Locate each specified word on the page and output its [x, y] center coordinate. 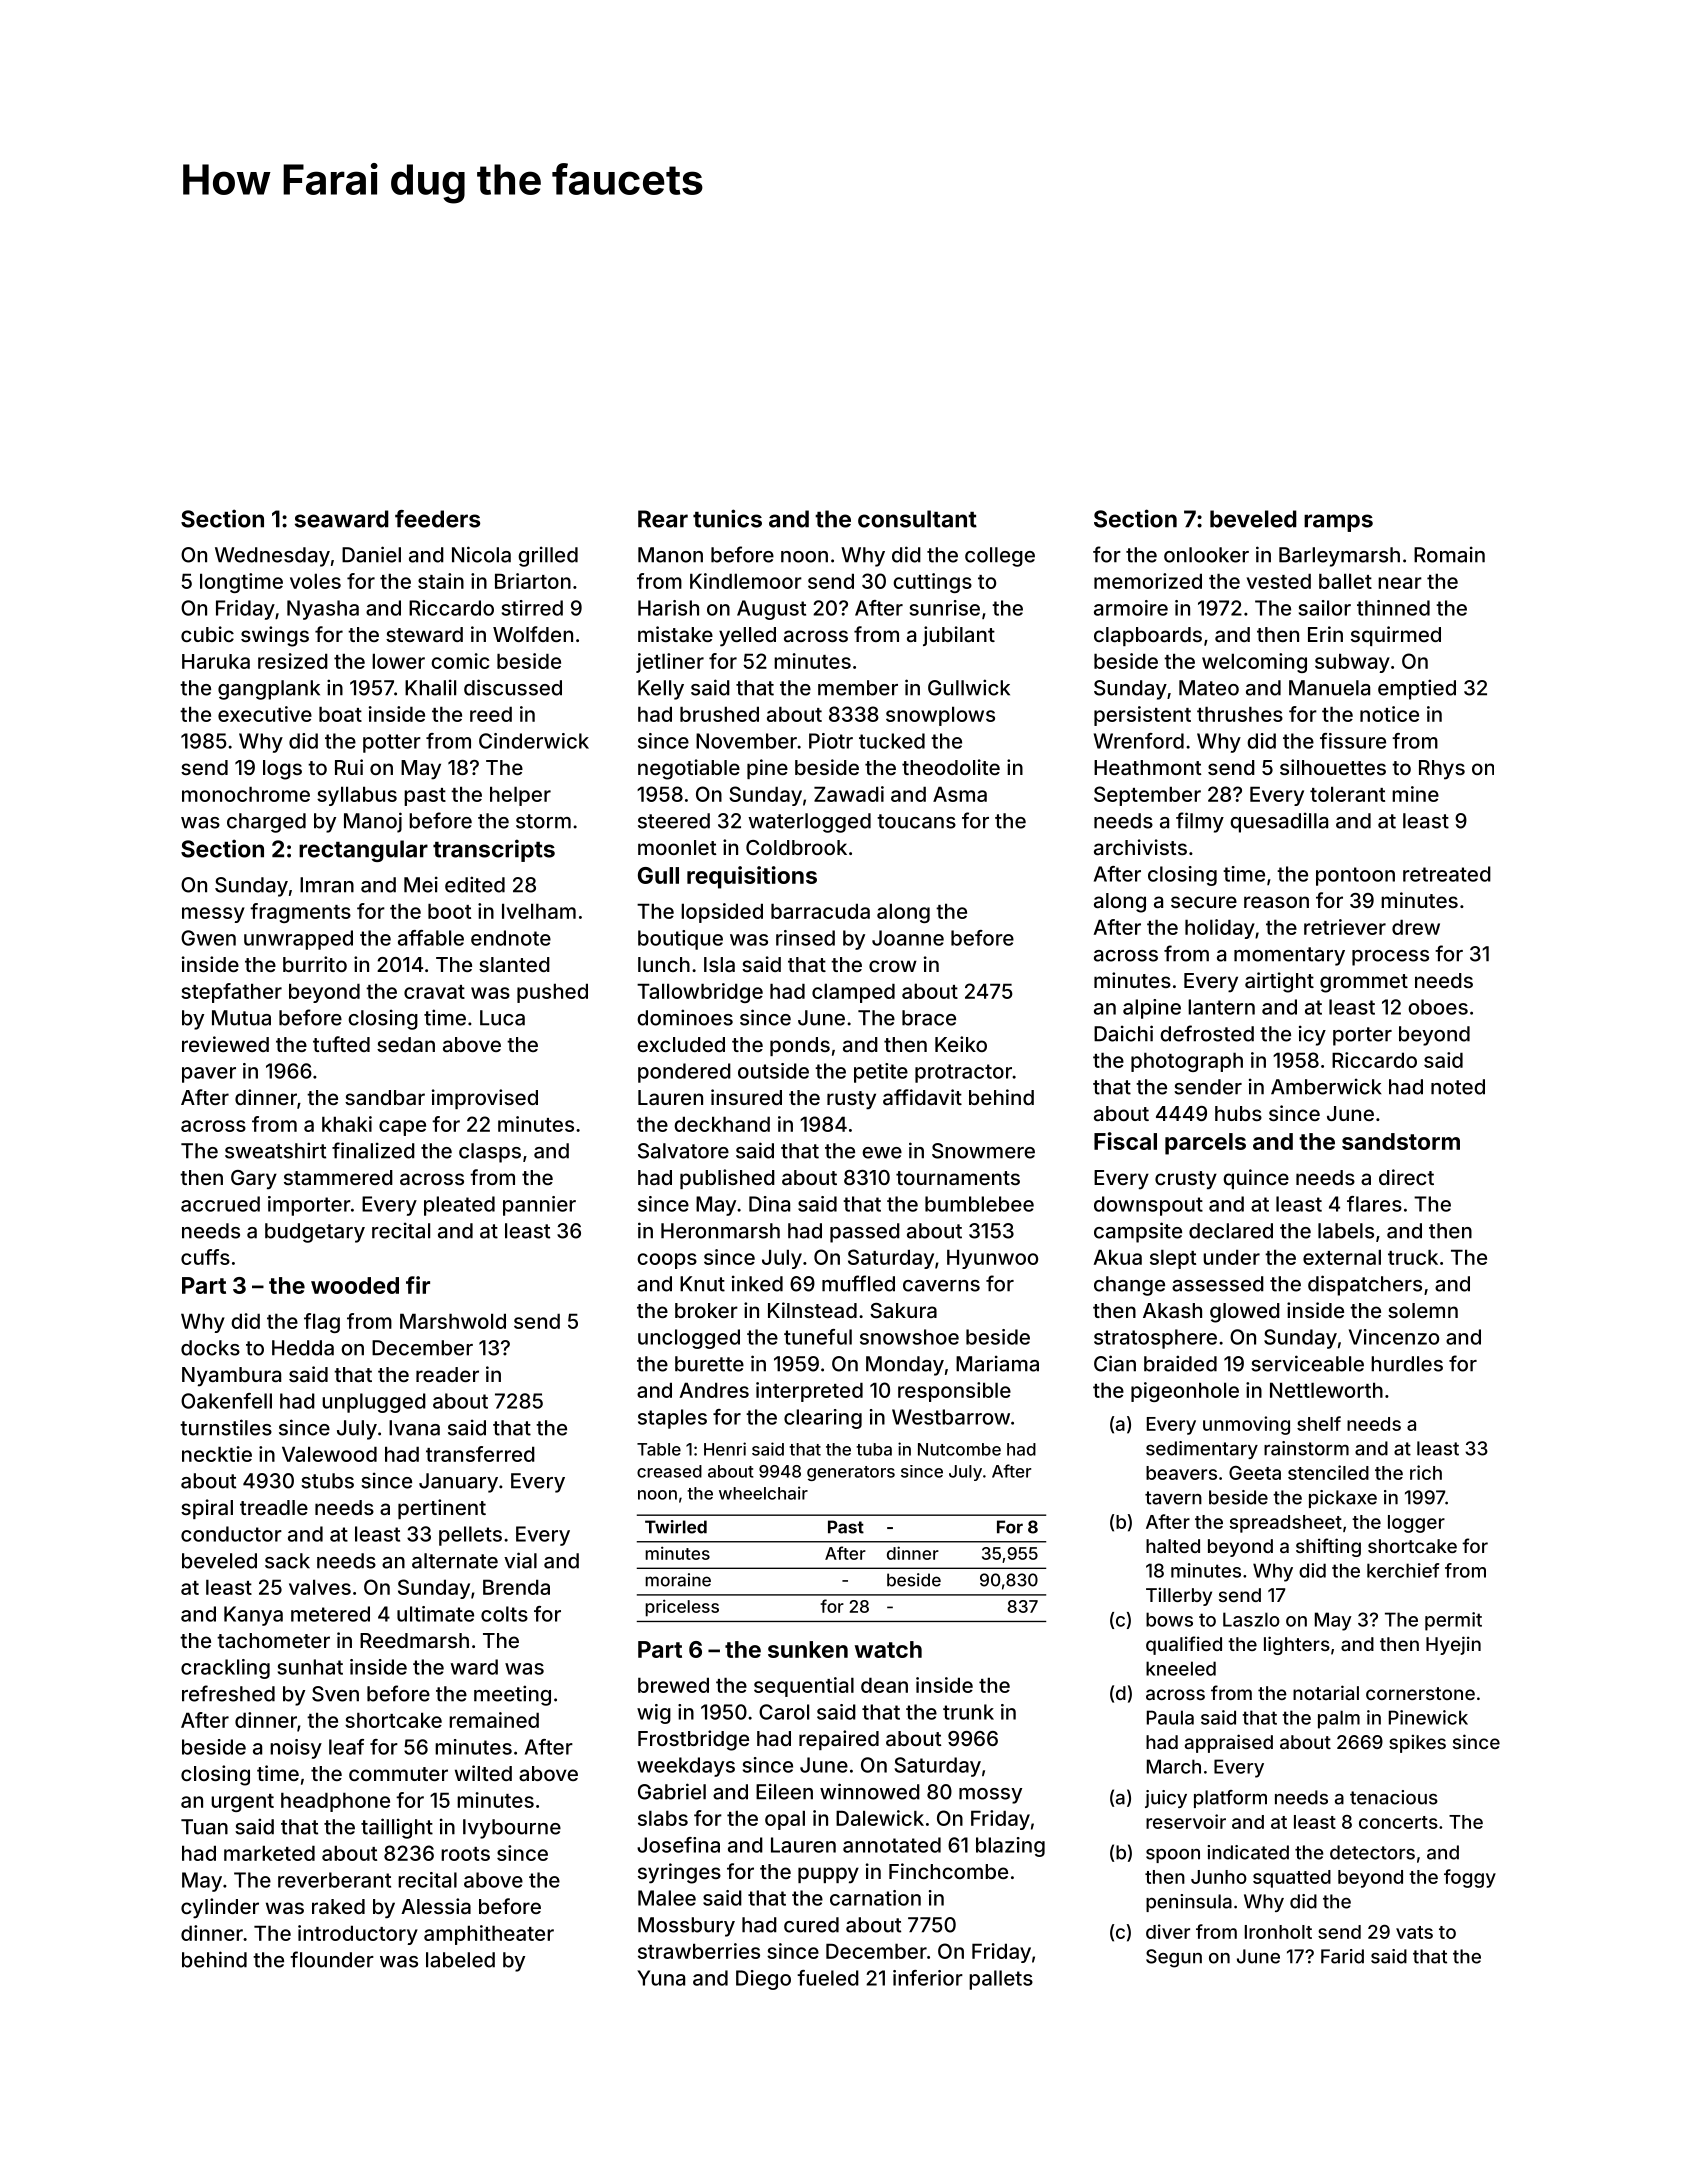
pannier [539, 1206]
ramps [1338, 523]
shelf [1319, 1423]
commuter [398, 1774]
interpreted [809, 1392]
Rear [663, 519]
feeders [437, 519]
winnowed [870, 1791]
